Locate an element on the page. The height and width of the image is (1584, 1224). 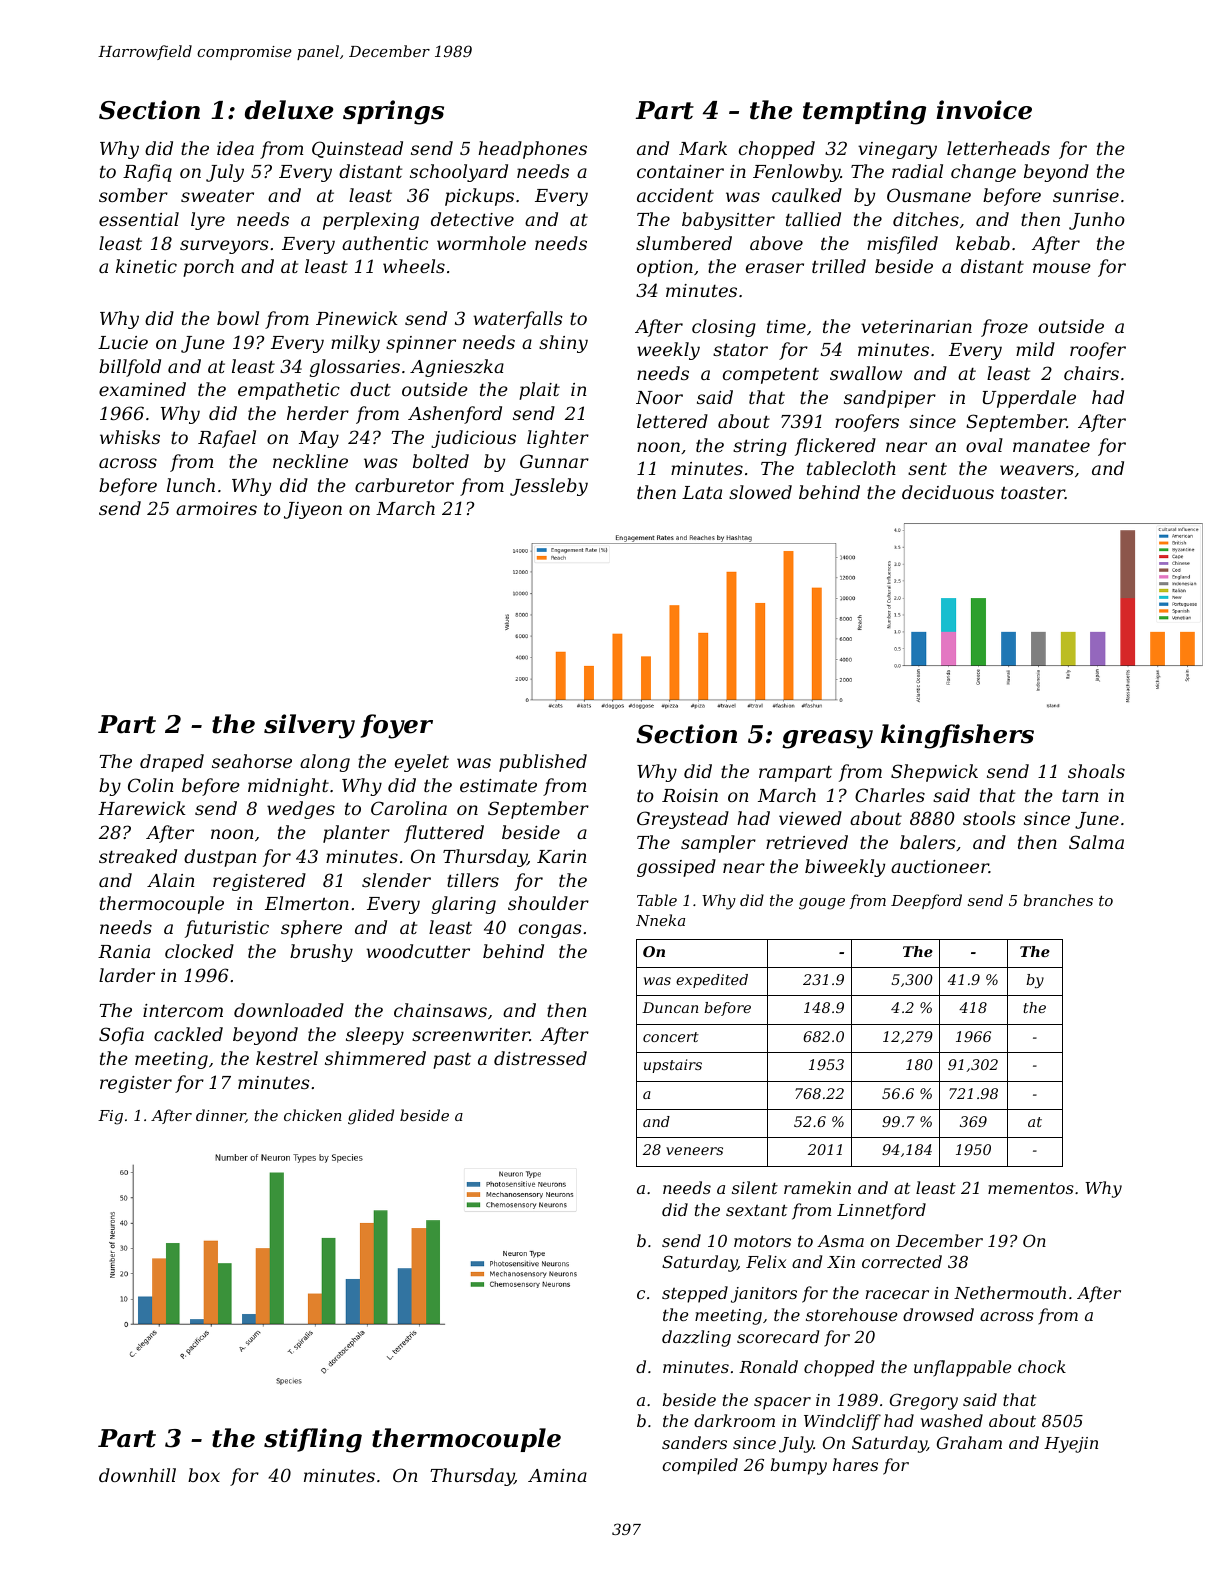
mementos is located at coordinates (1031, 1188).
